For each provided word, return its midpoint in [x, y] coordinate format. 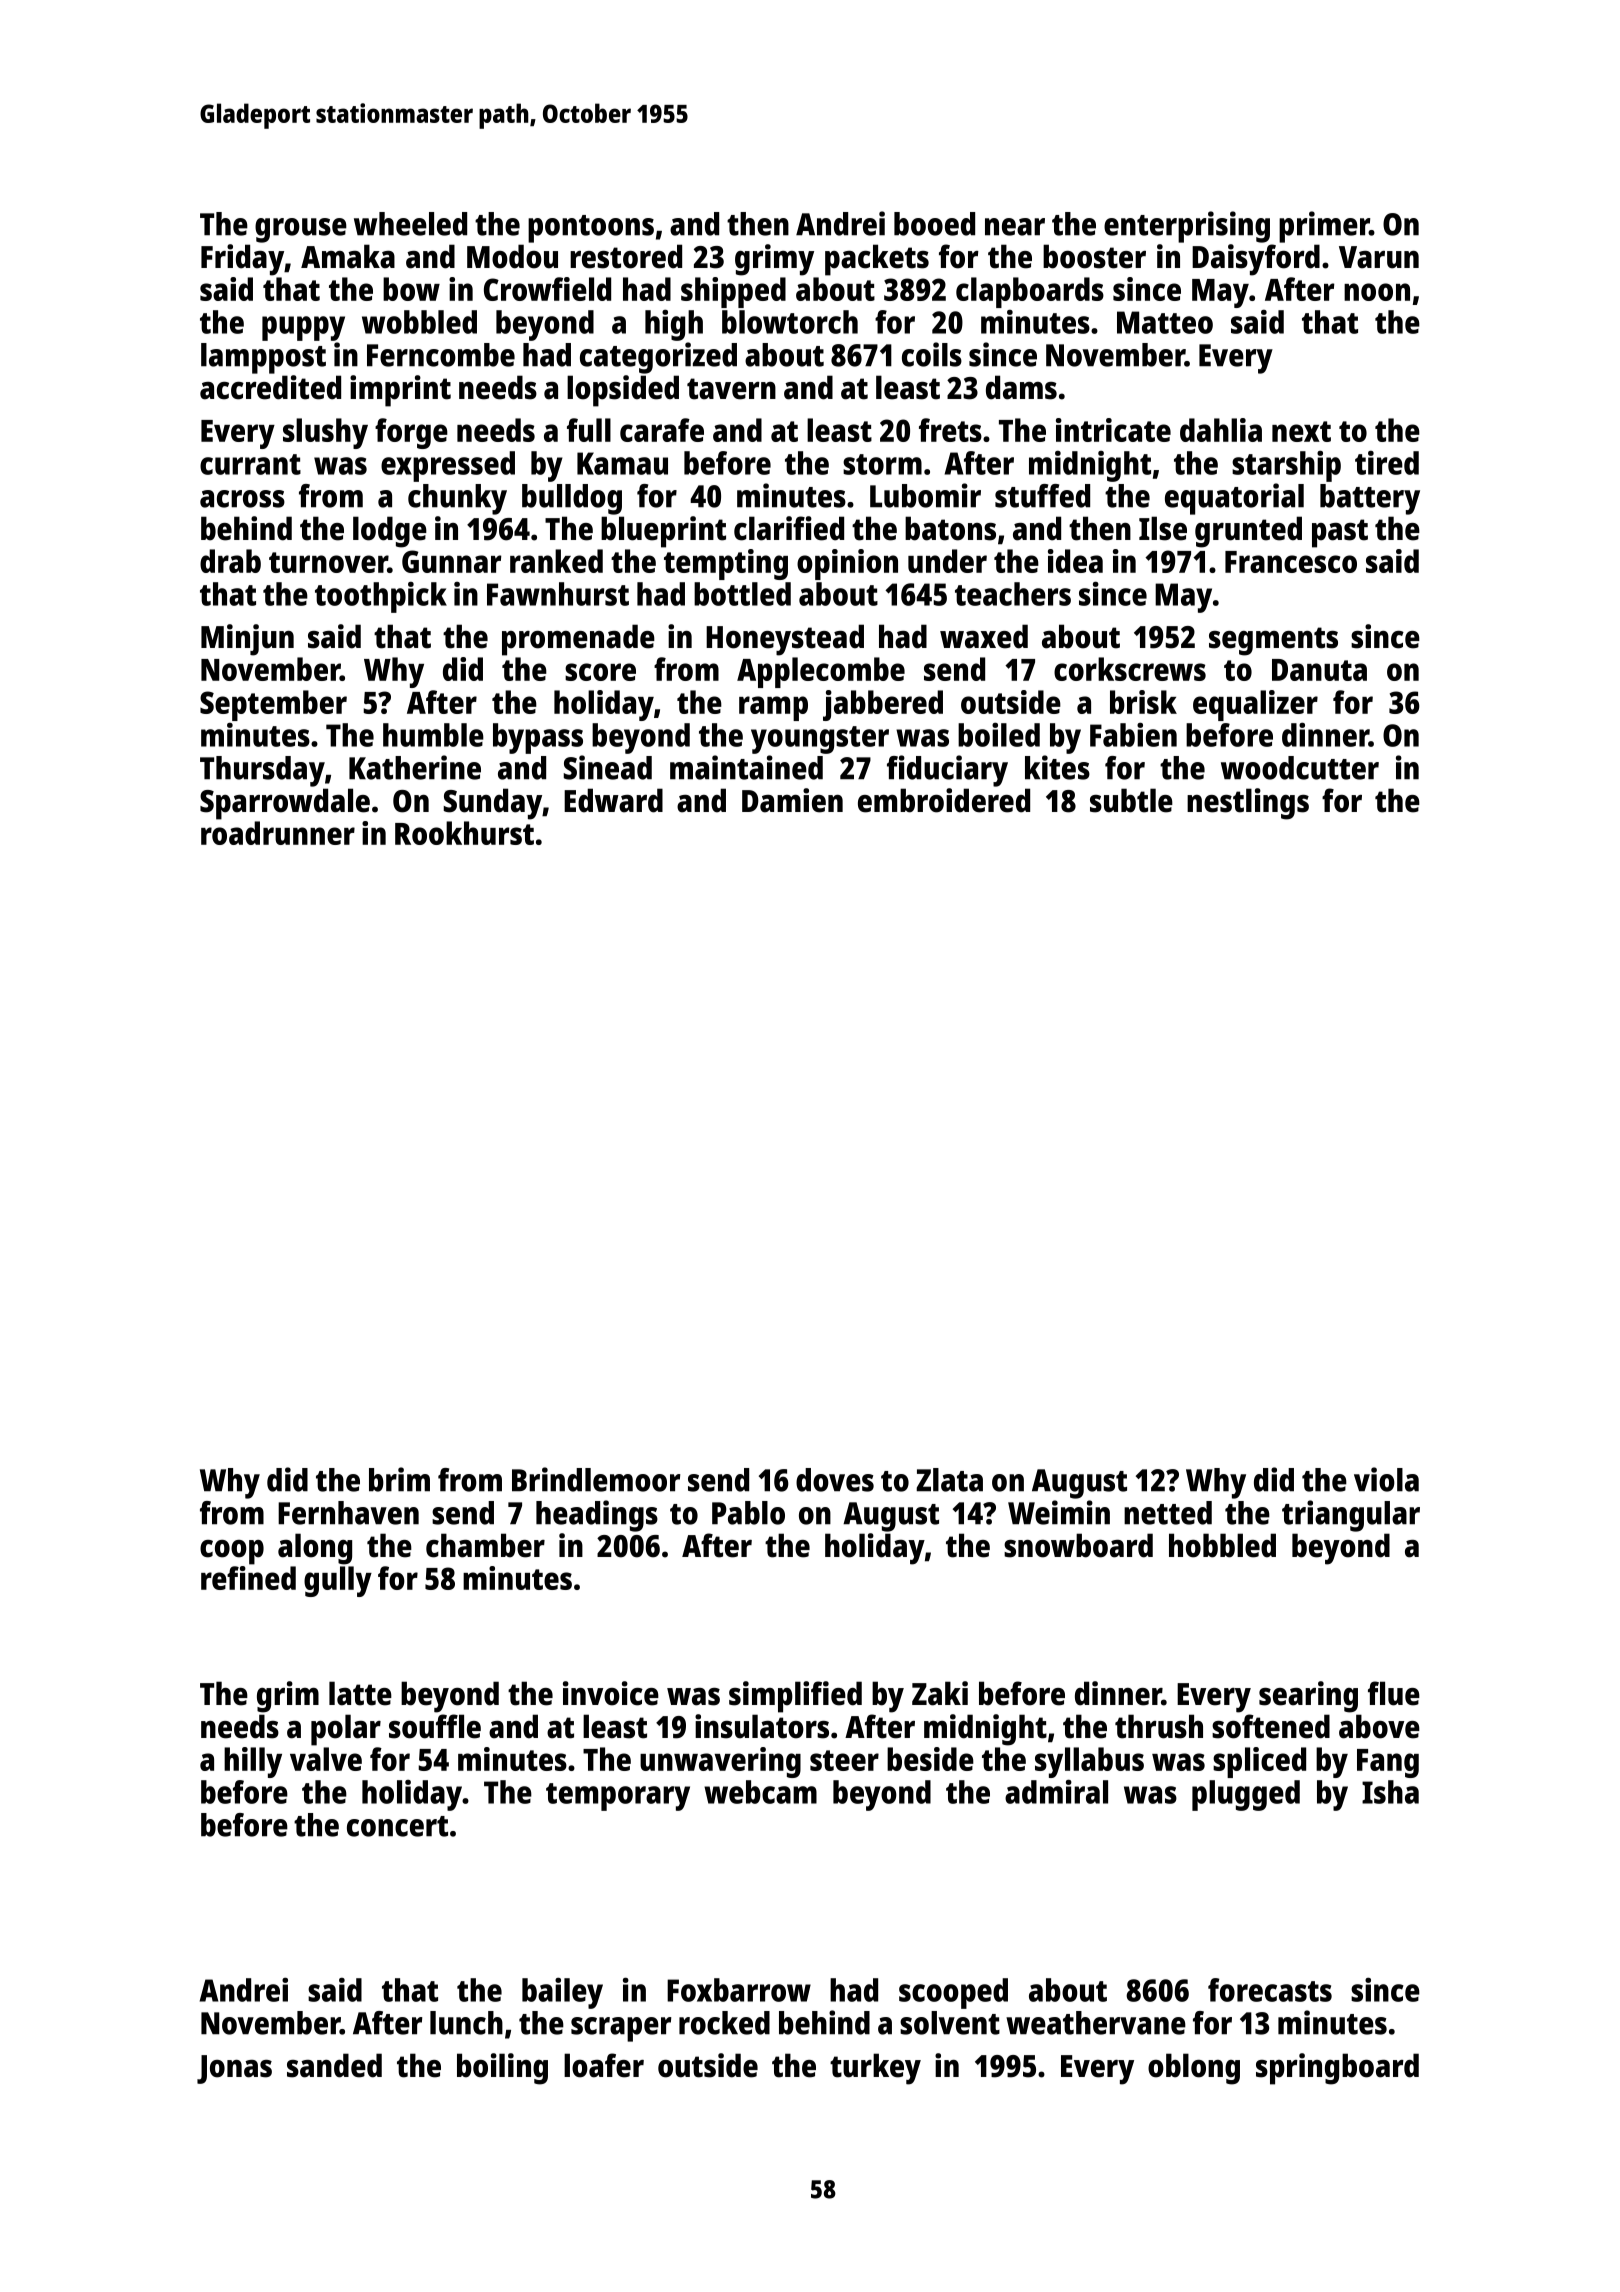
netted [1168, 1513]
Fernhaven [348, 1513]
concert [397, 1826]
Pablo [748, 1513]
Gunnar [451, 561]
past [1340, 533]
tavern [731, 389]
